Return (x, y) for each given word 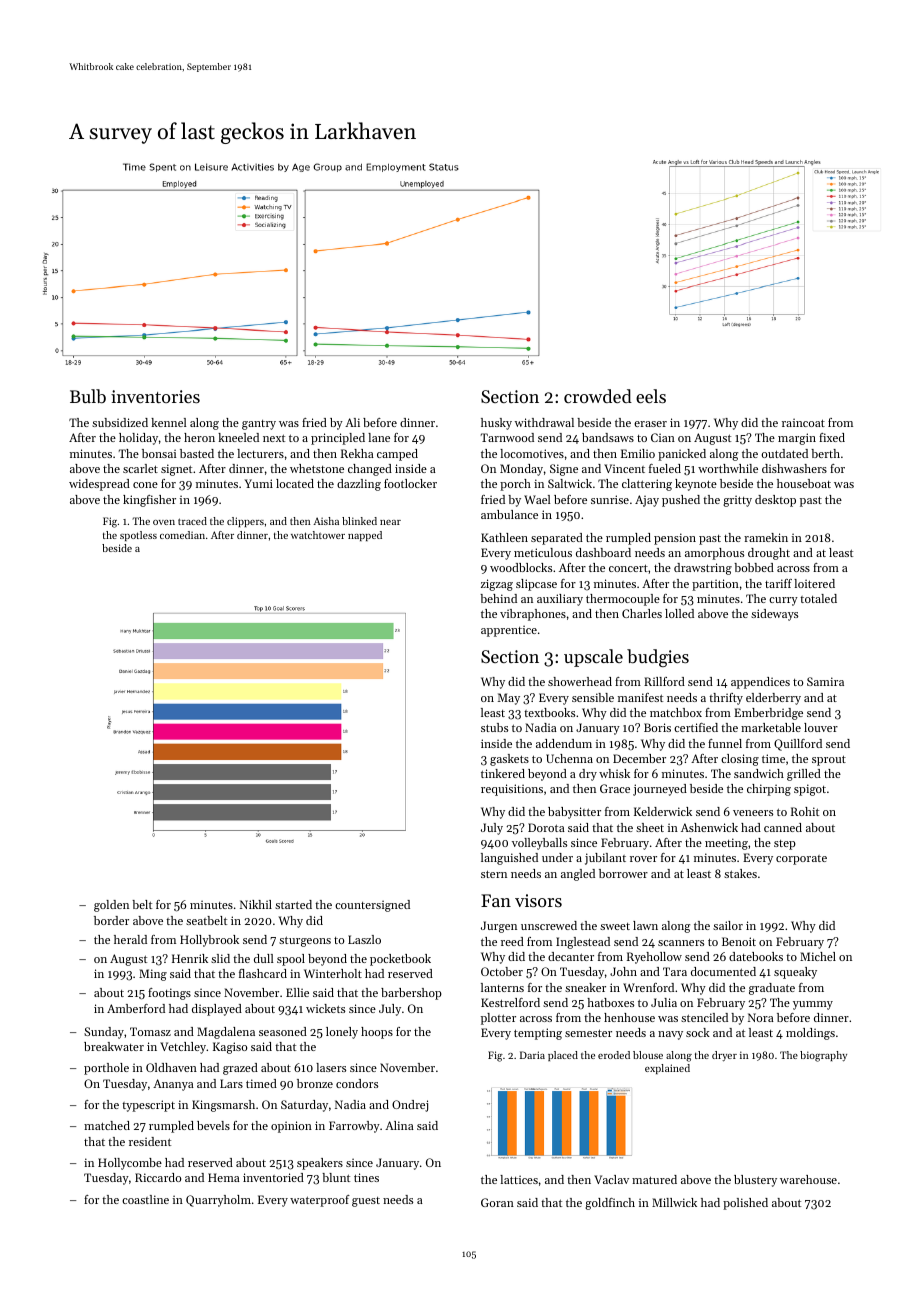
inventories (155, 396)
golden (111, 906)
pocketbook (400, 960)
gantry (259, 425)
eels (651, 396)
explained (667, 1069)
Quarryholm (218, 1201)
